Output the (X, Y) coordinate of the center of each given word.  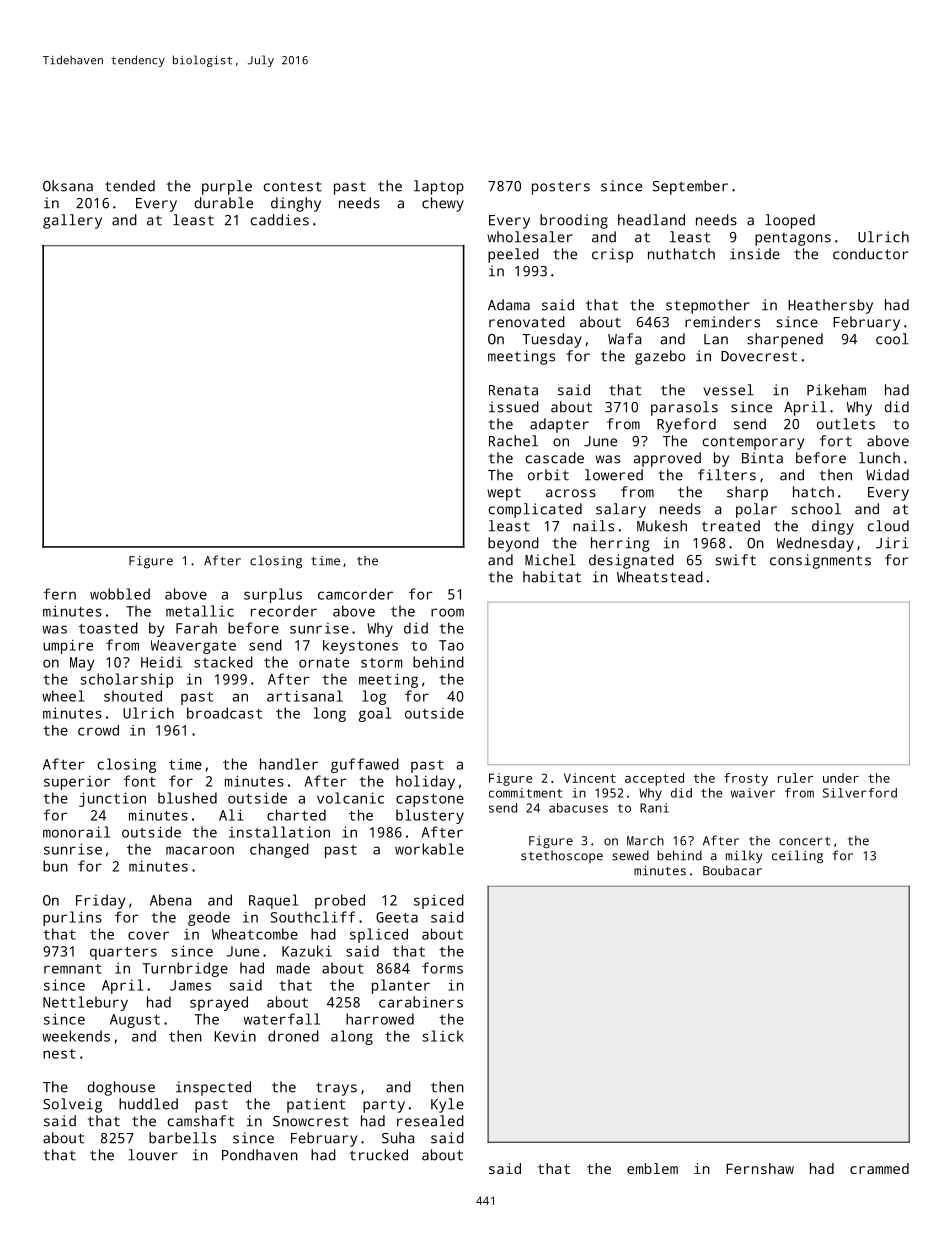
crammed (879, 1168)
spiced (439, 901)
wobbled (120, 594)
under (841, 778)
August (135, 1021)
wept (504, 494)
